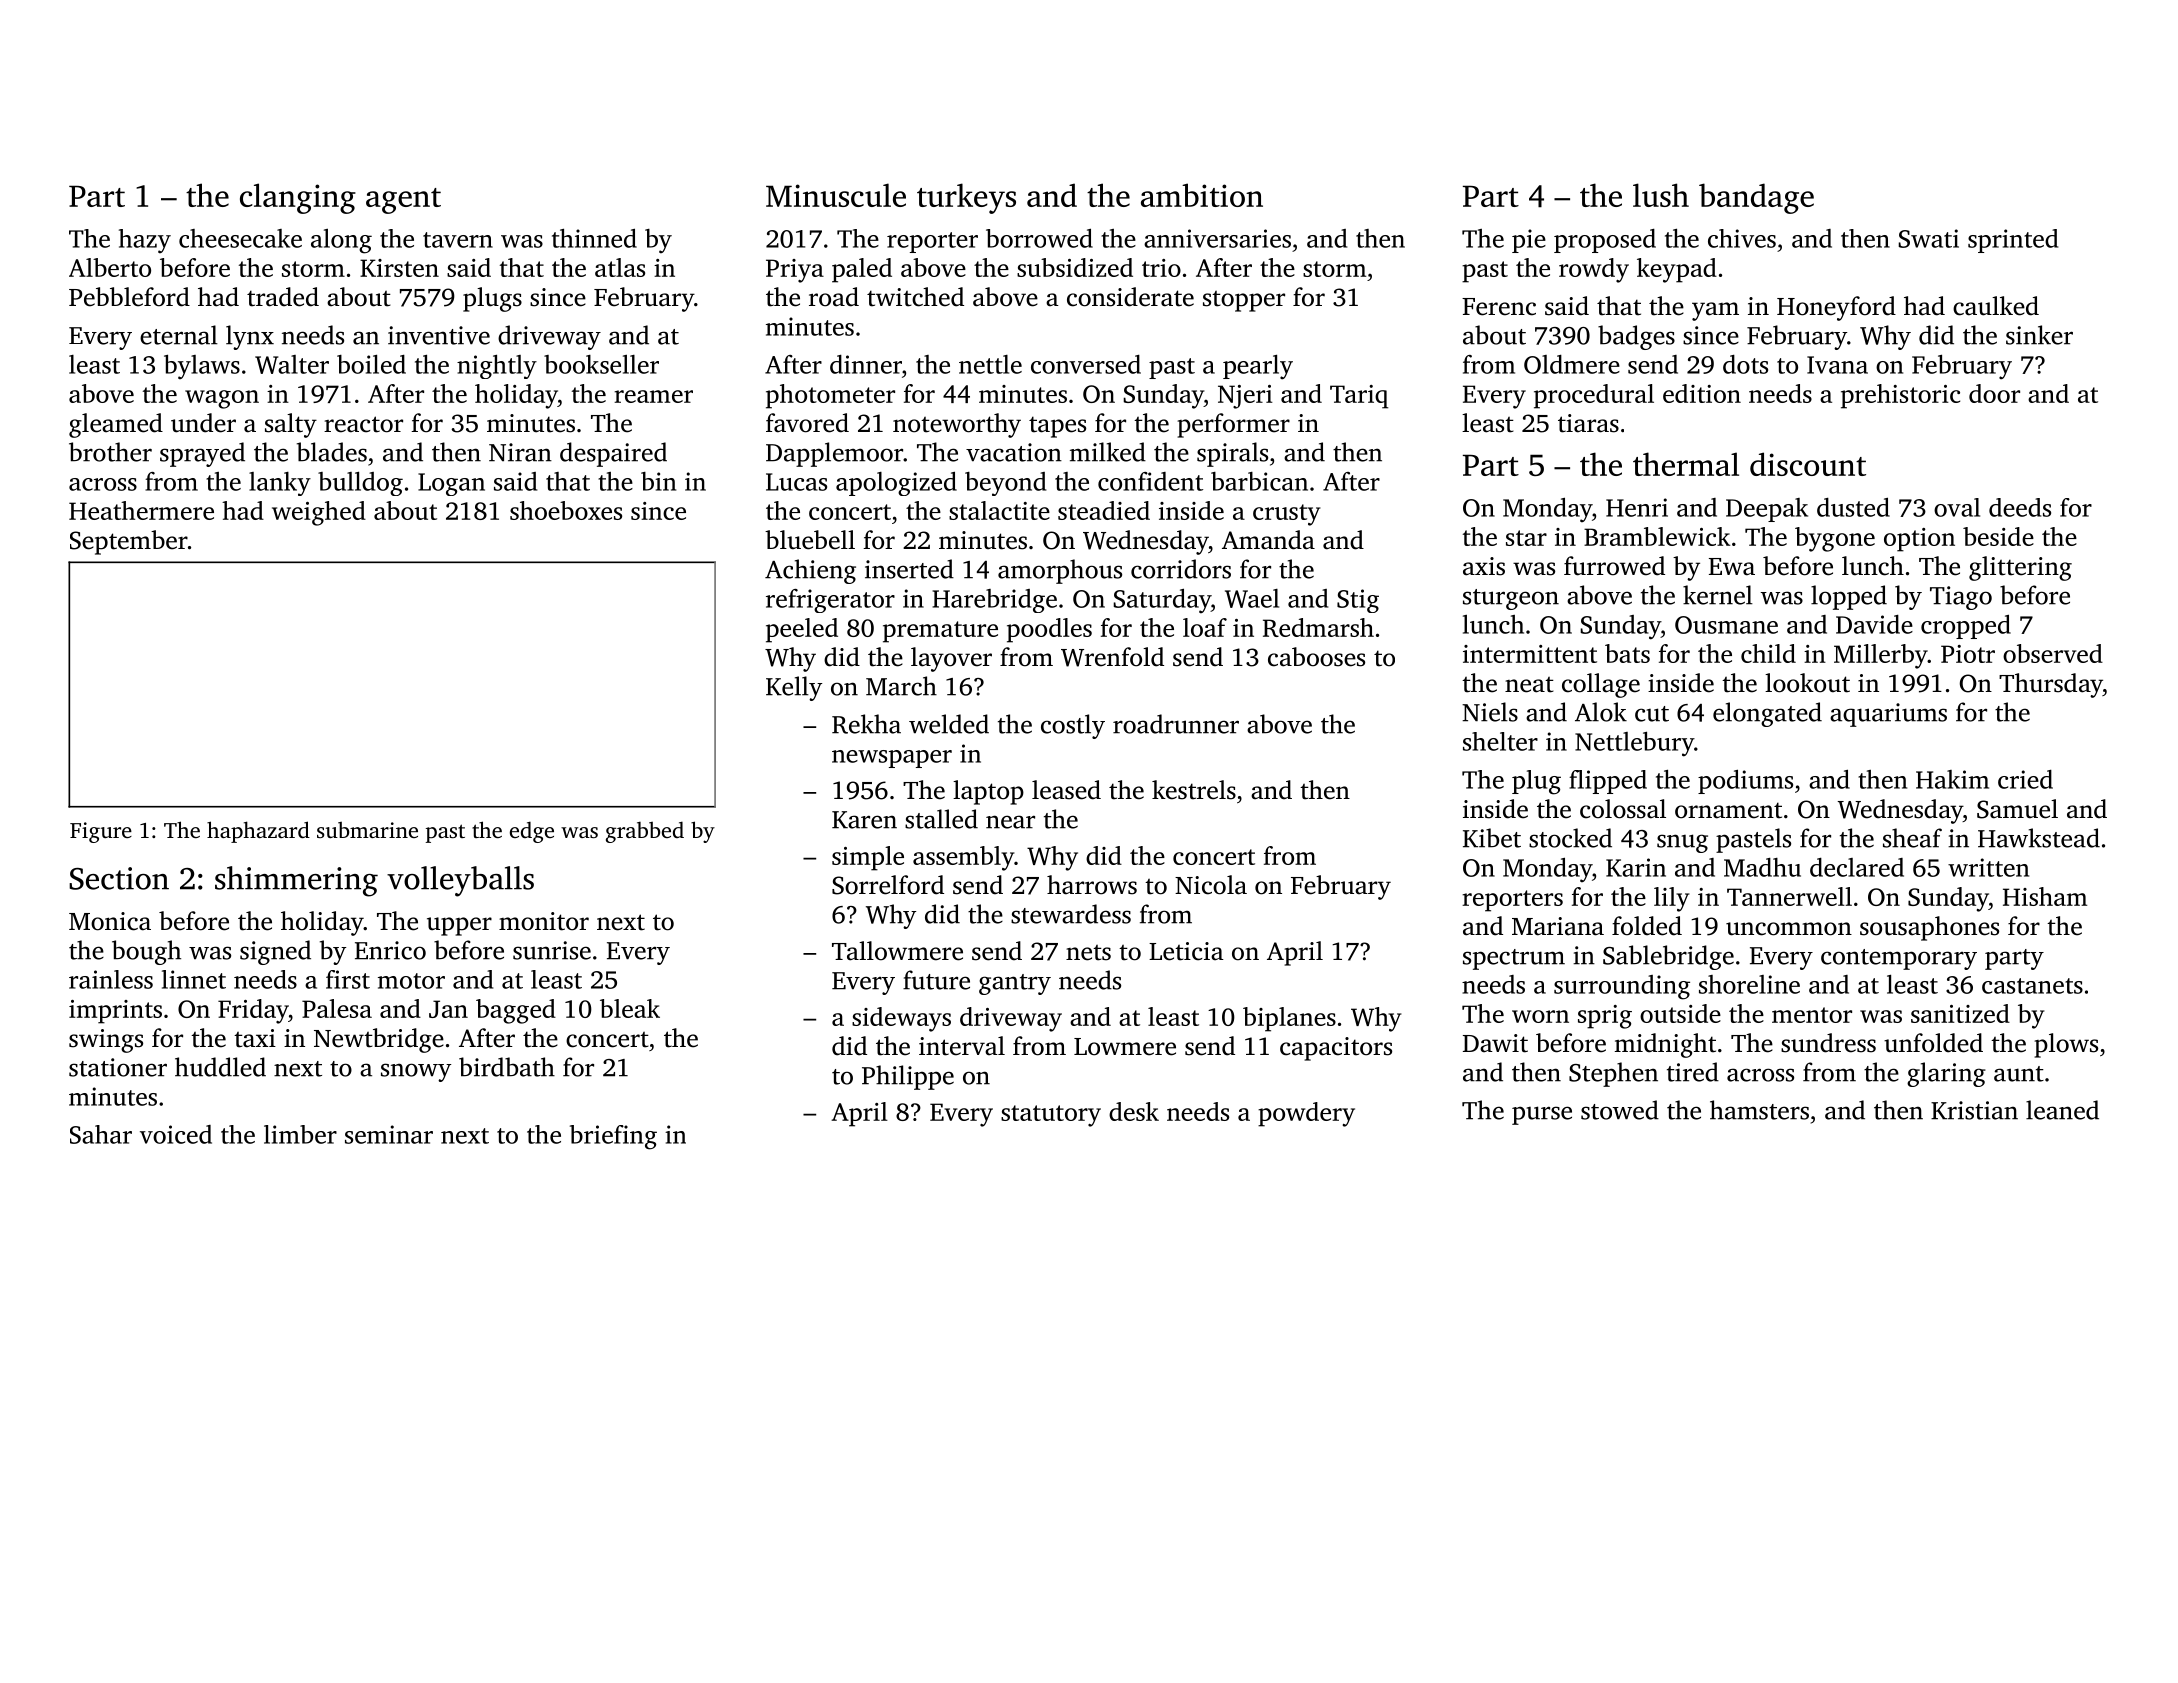  Describe the element at coordinates (119, 878) in the screenshot. I see `Section` at that location.
